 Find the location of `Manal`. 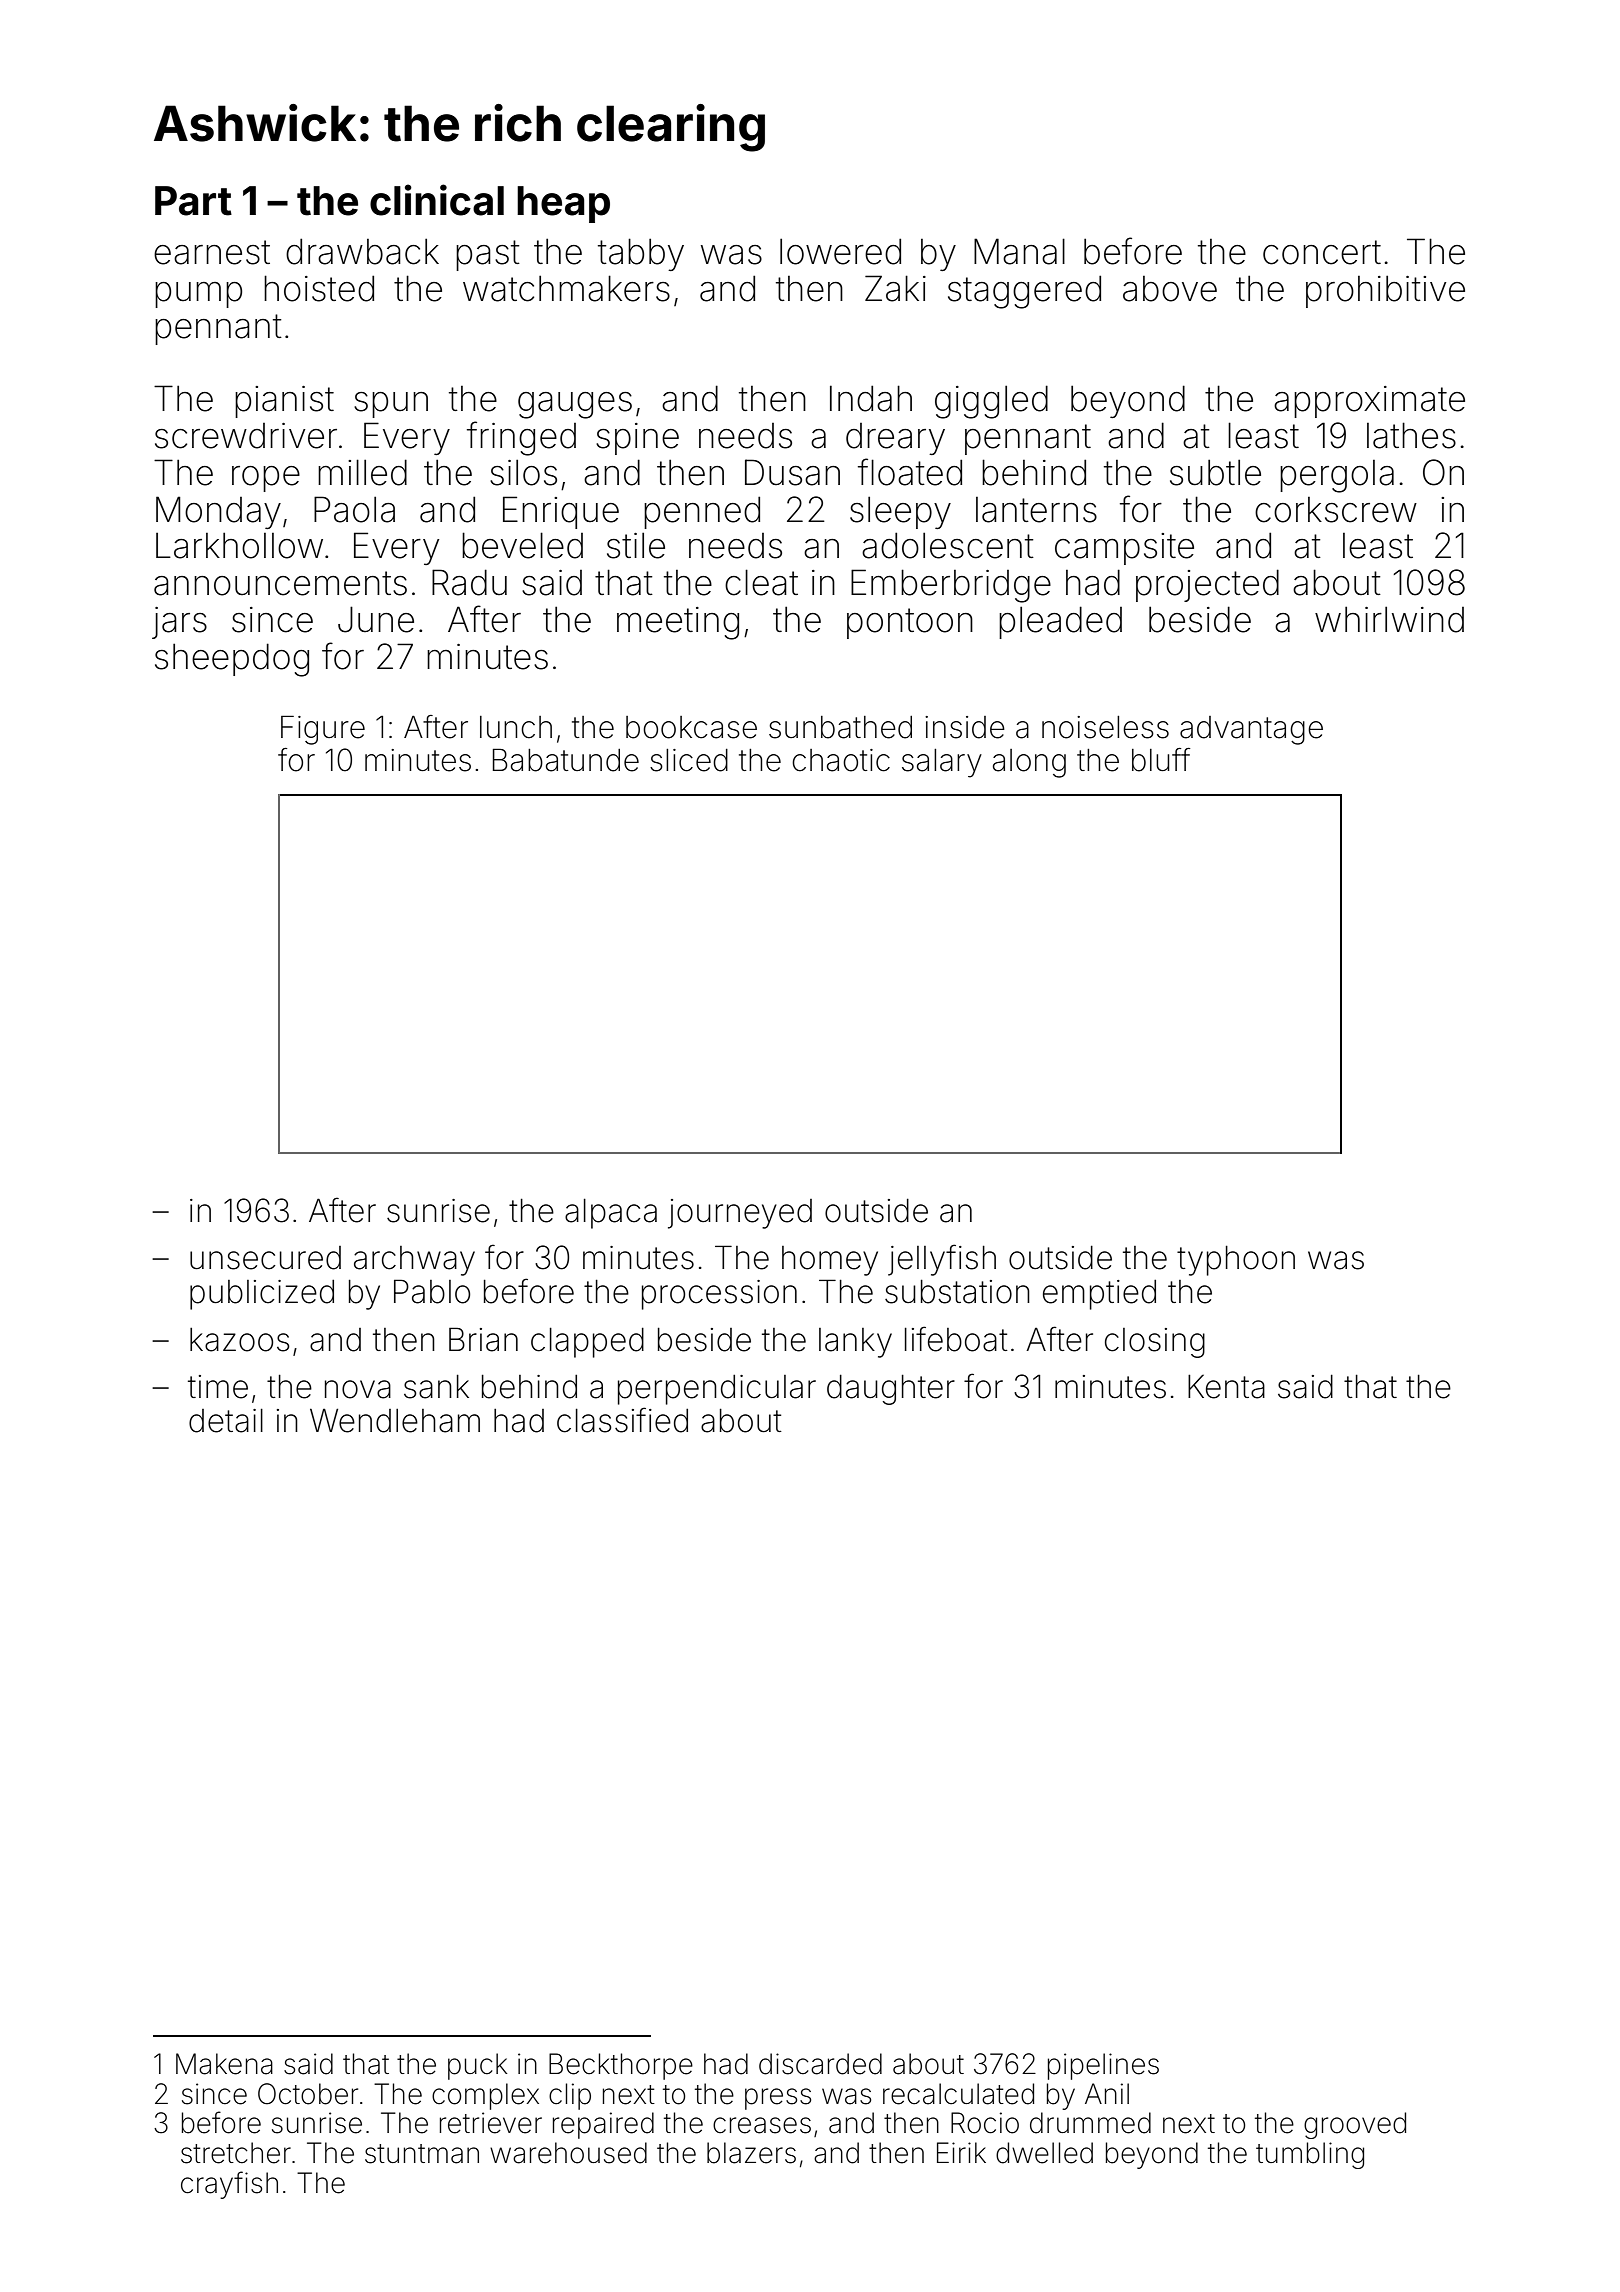

Manal is located at coordinates (1019, 251).
